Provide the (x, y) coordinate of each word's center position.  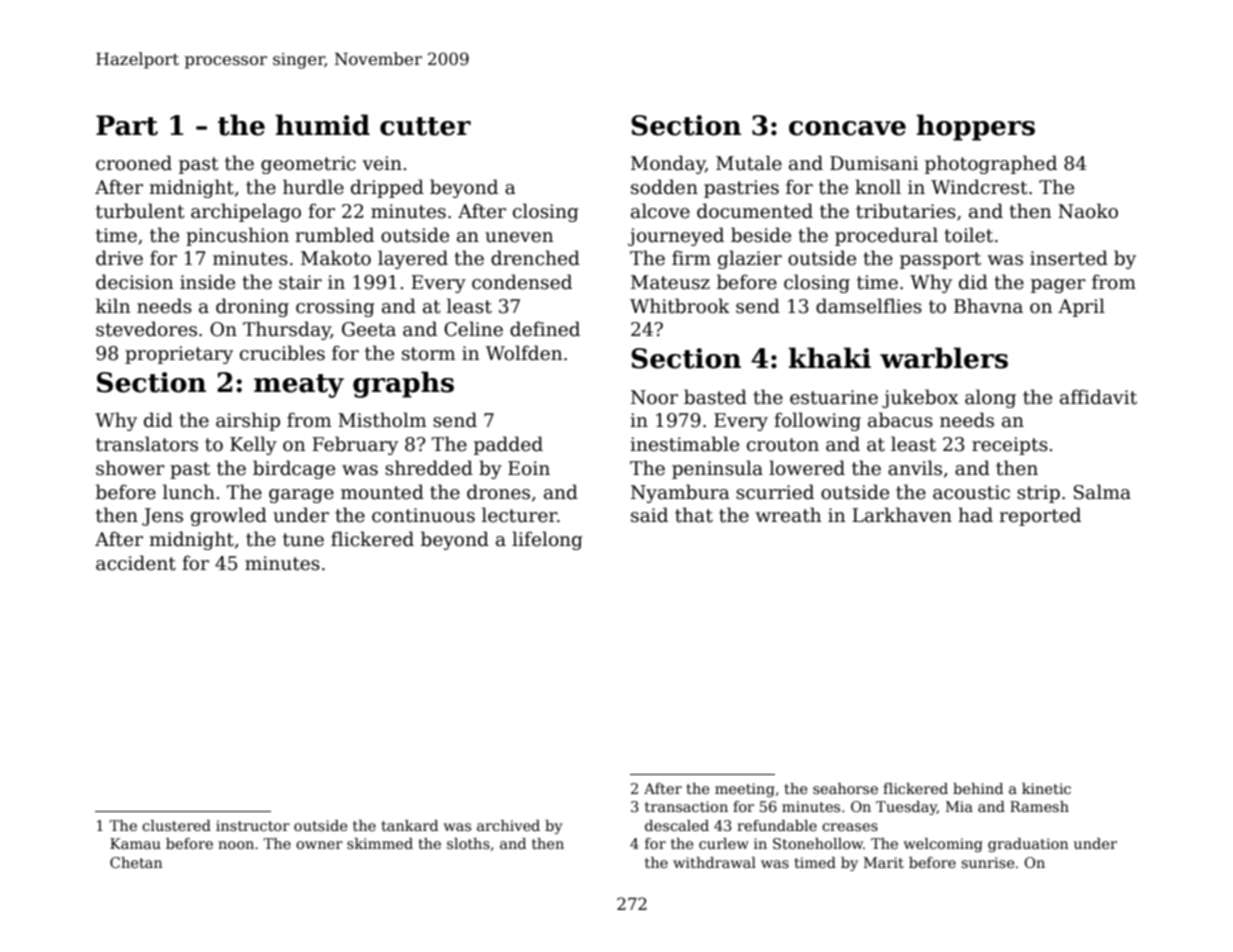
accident (136, 563)
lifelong (547, 540)
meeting (745, 790)
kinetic (1046, 788)
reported (1040, 516)
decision (134, 282)
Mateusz (670, 282)
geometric (308, 165)
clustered (176, 825)
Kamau (135, 843)
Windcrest (979, 187)
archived (508, 825)
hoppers (975, 127)
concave (847, 128)
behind (978, 788)
